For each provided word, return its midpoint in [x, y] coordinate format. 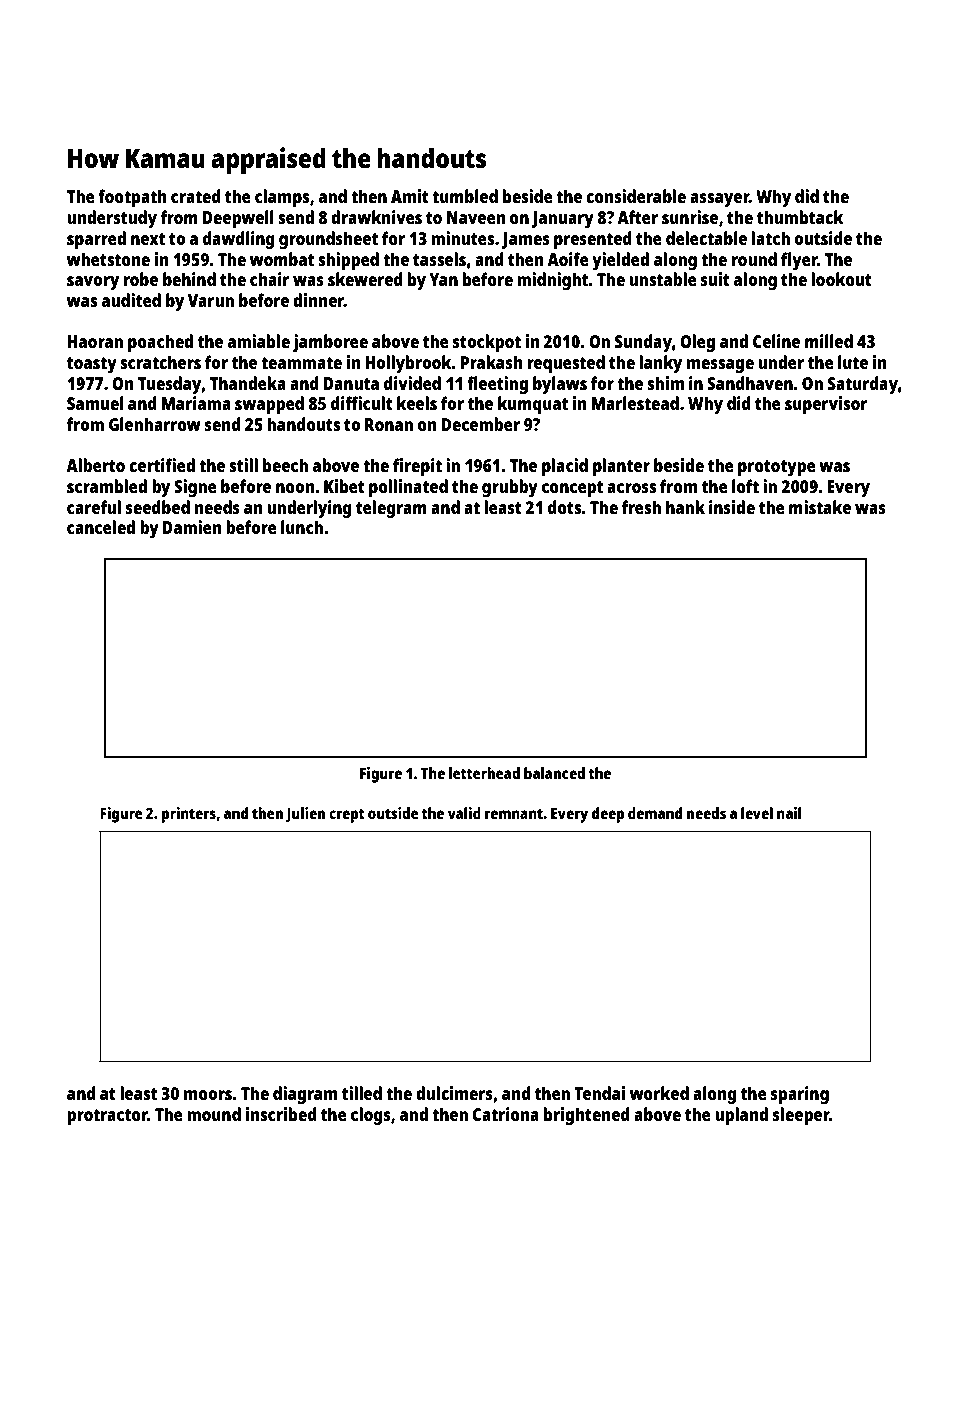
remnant [514, 814]
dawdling [239, 240]
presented [593, 240]
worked [659, 1093]
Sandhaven [750, 383]
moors [208, 1095]
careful [94, 507]
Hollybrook [408, 364]
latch [771, 238]
